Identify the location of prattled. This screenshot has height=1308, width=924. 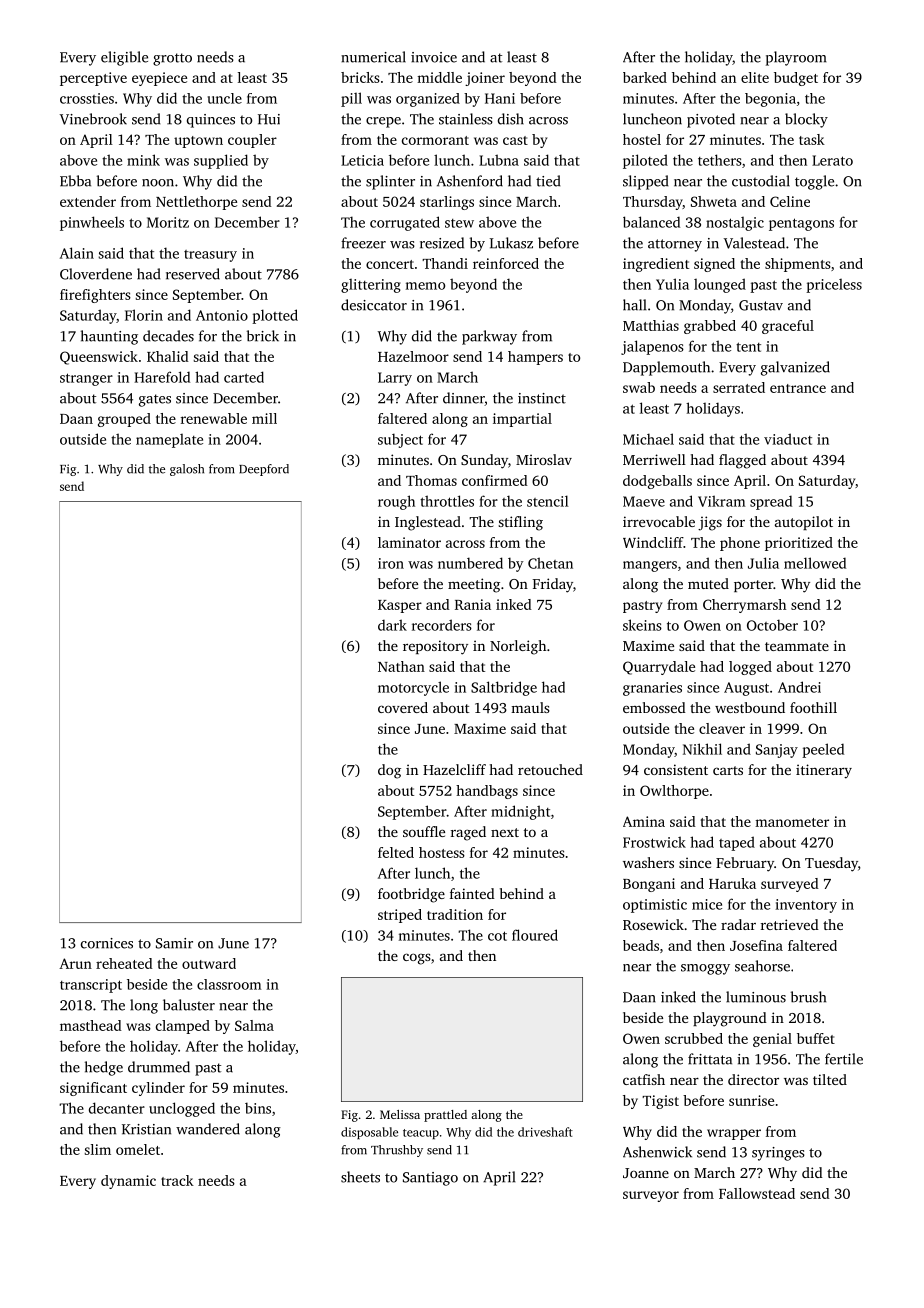
(445, 1116).
